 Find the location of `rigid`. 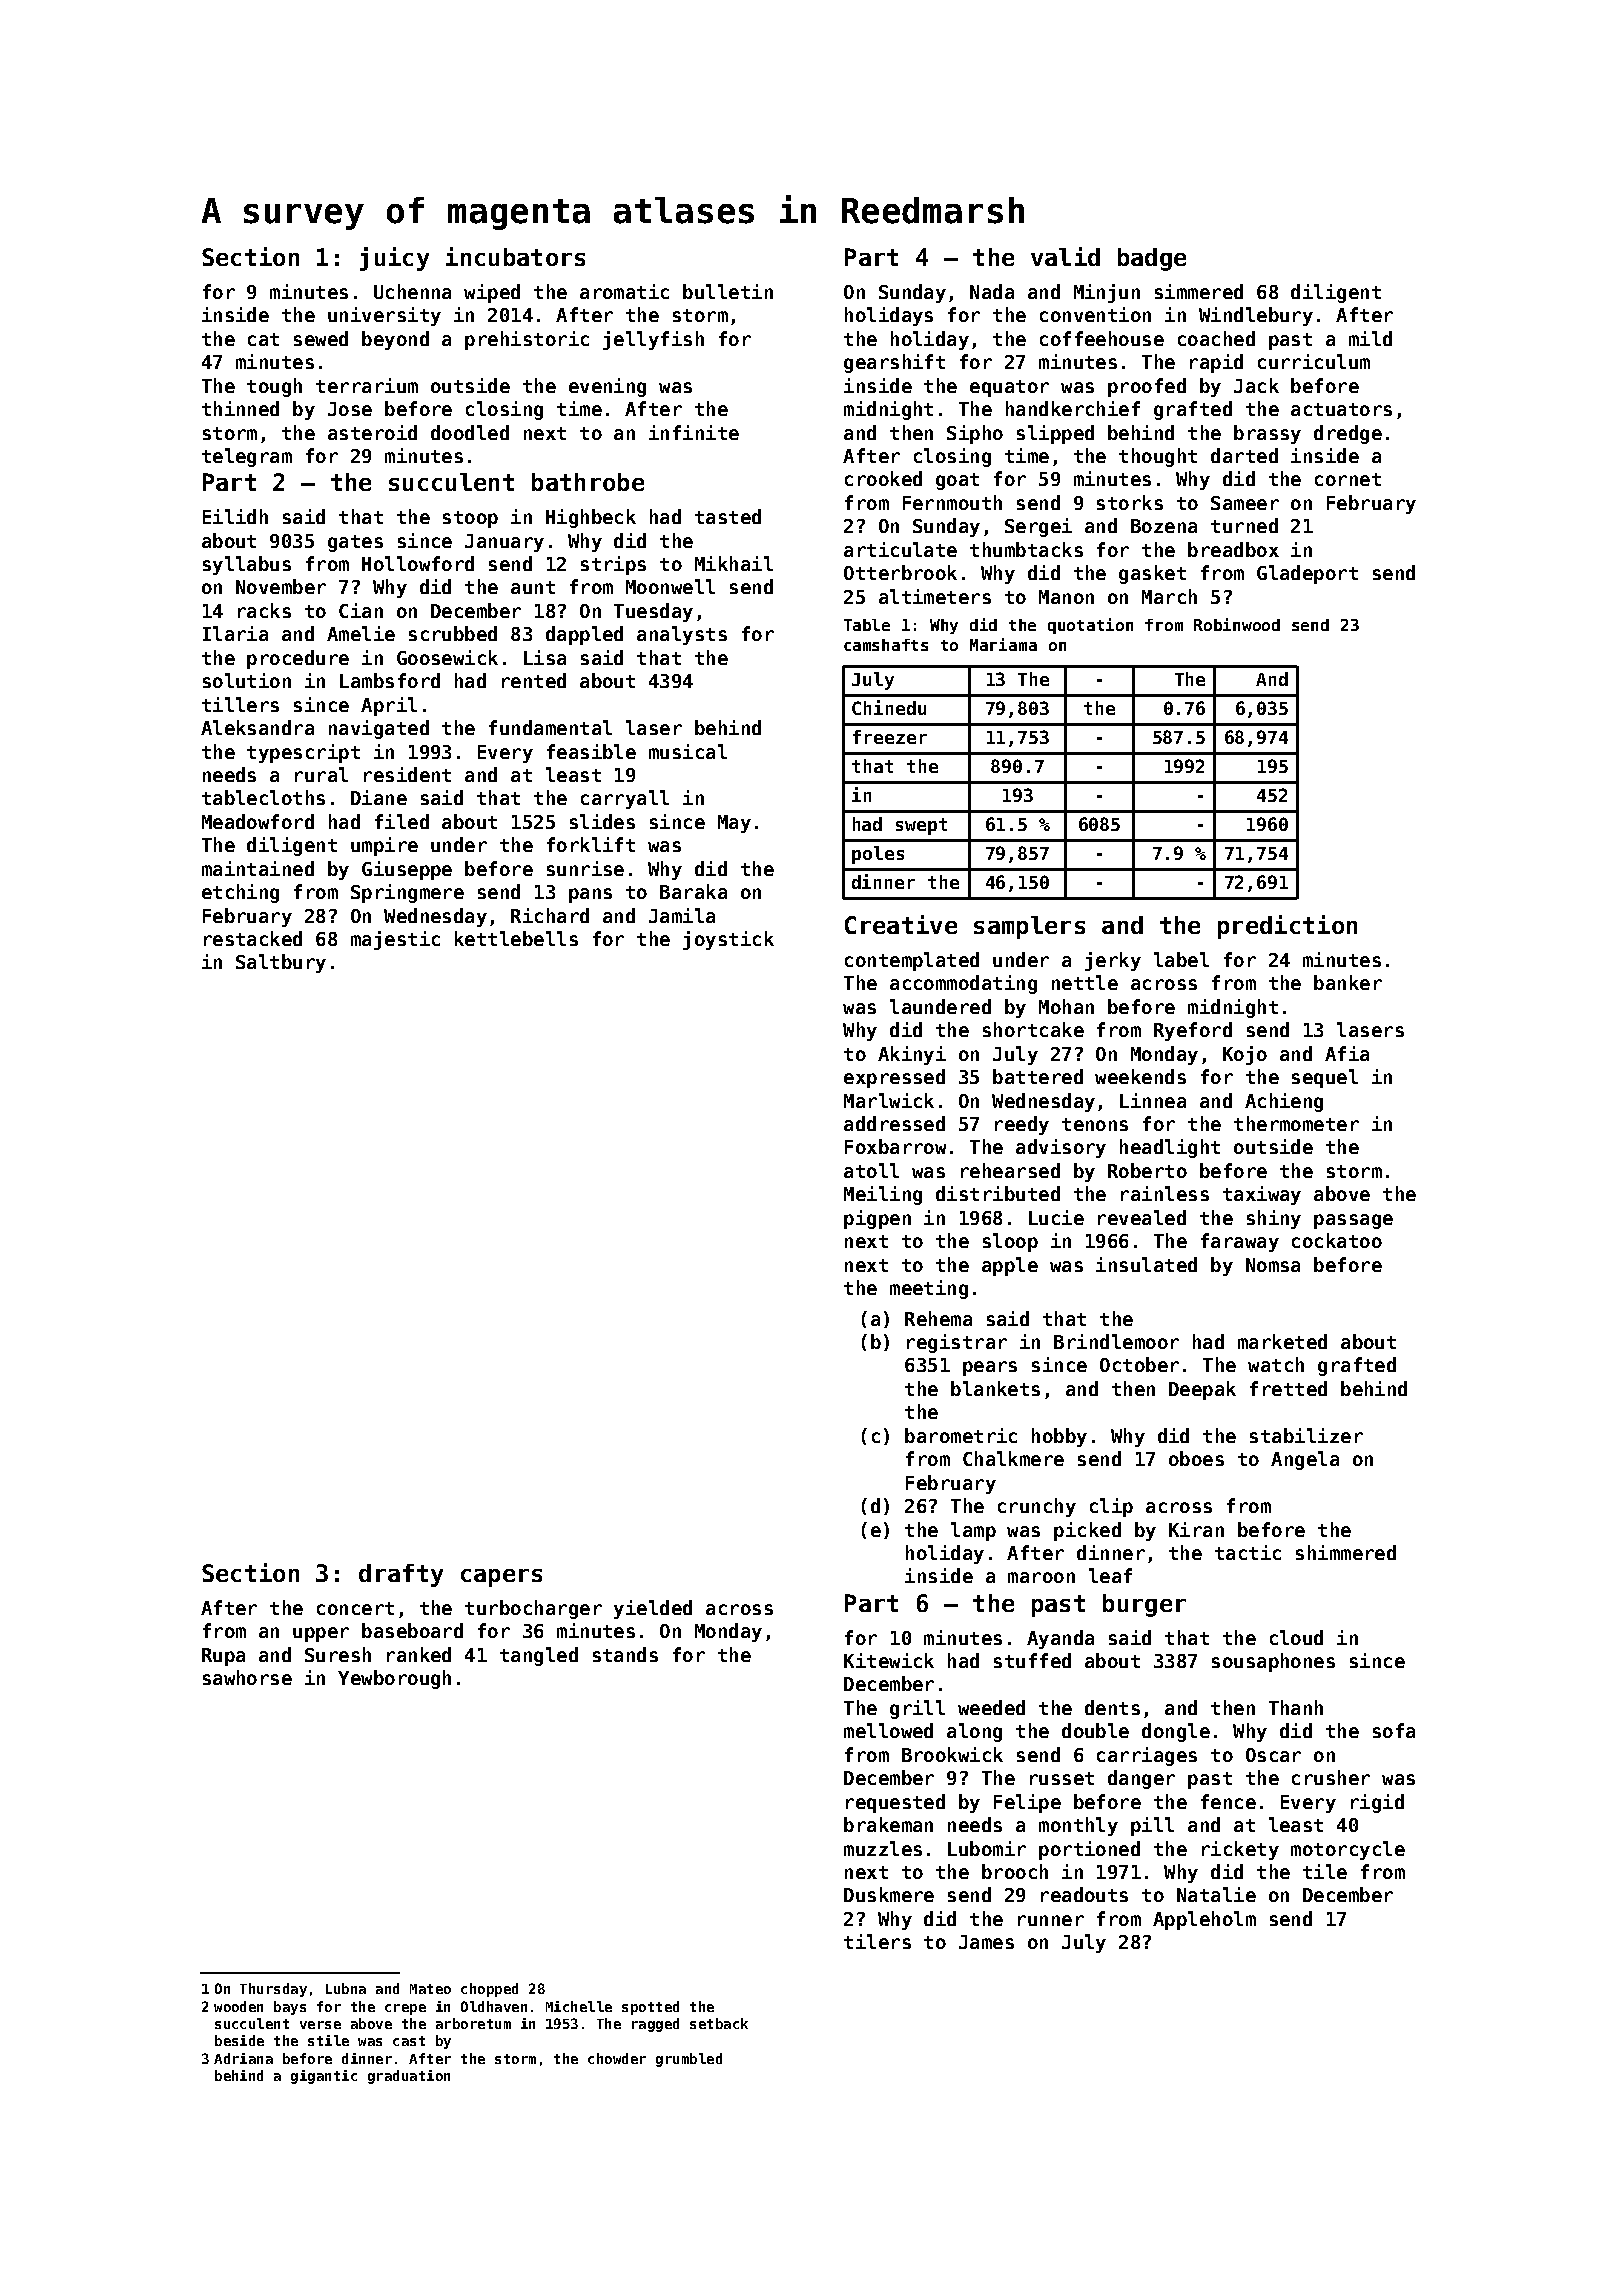

rigid is located at coordinates (1377, 1803).
